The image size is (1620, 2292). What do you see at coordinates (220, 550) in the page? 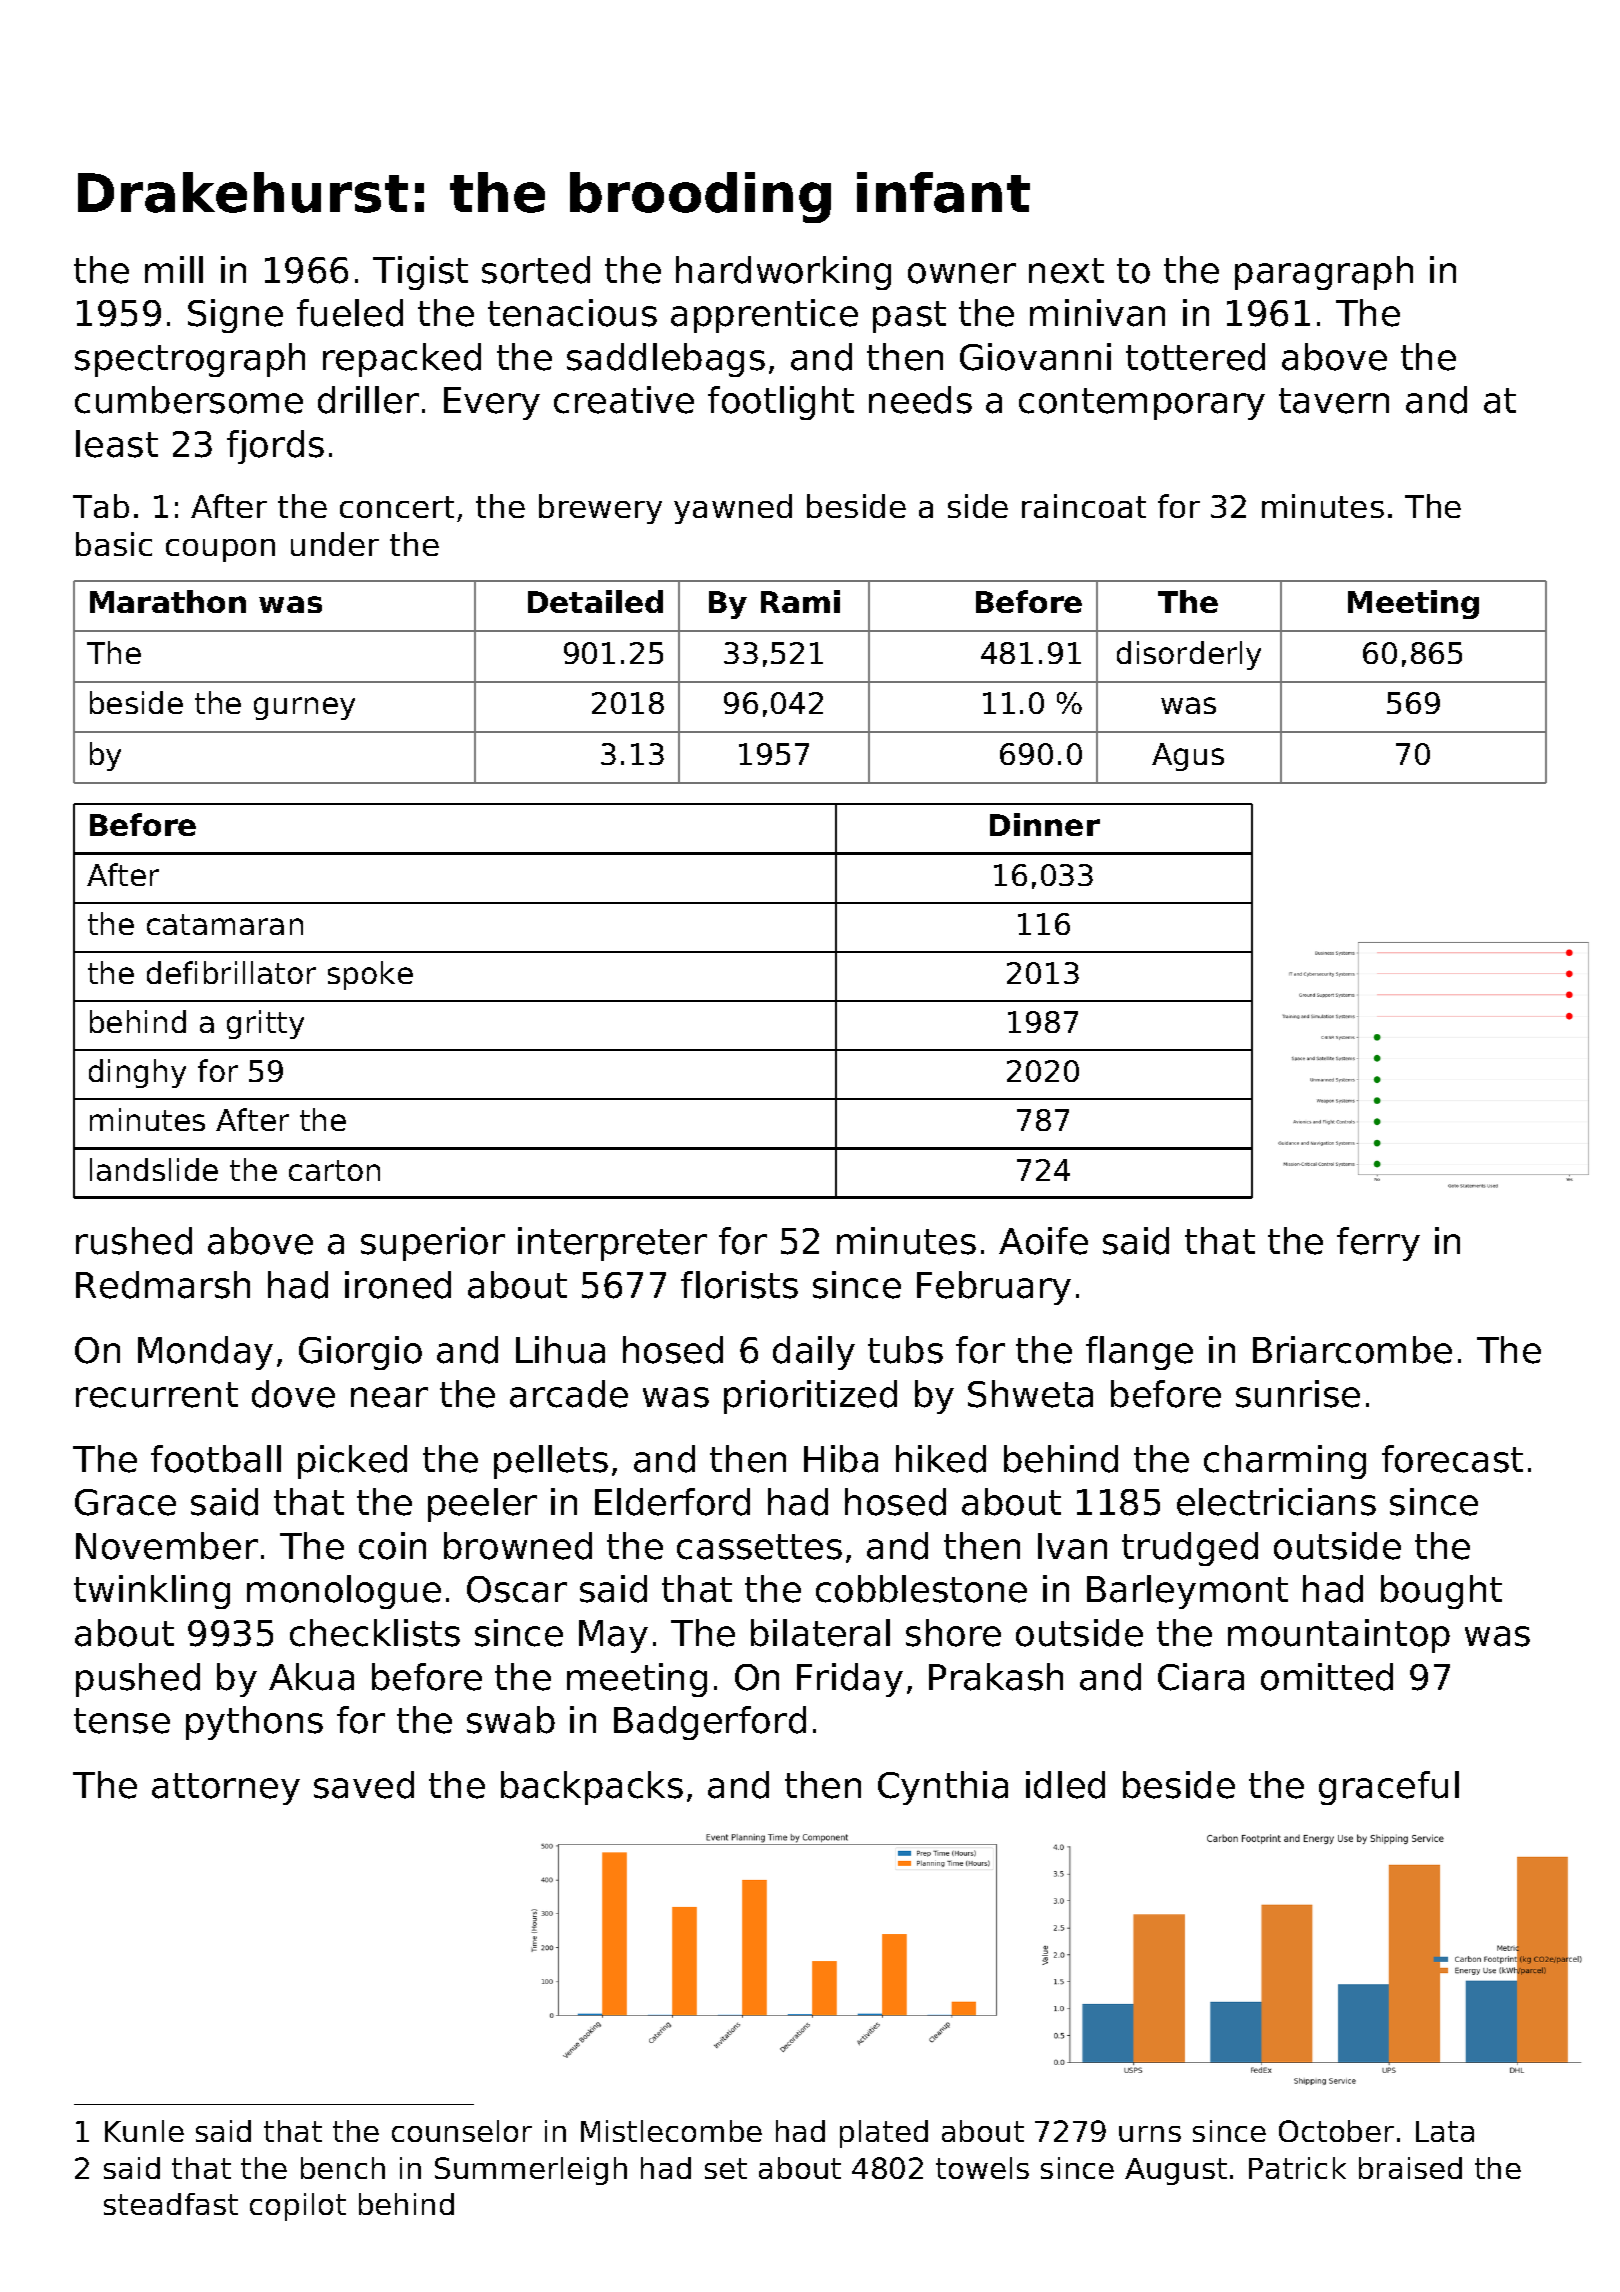
I see `coupon` at bounding box center [220, 550].
